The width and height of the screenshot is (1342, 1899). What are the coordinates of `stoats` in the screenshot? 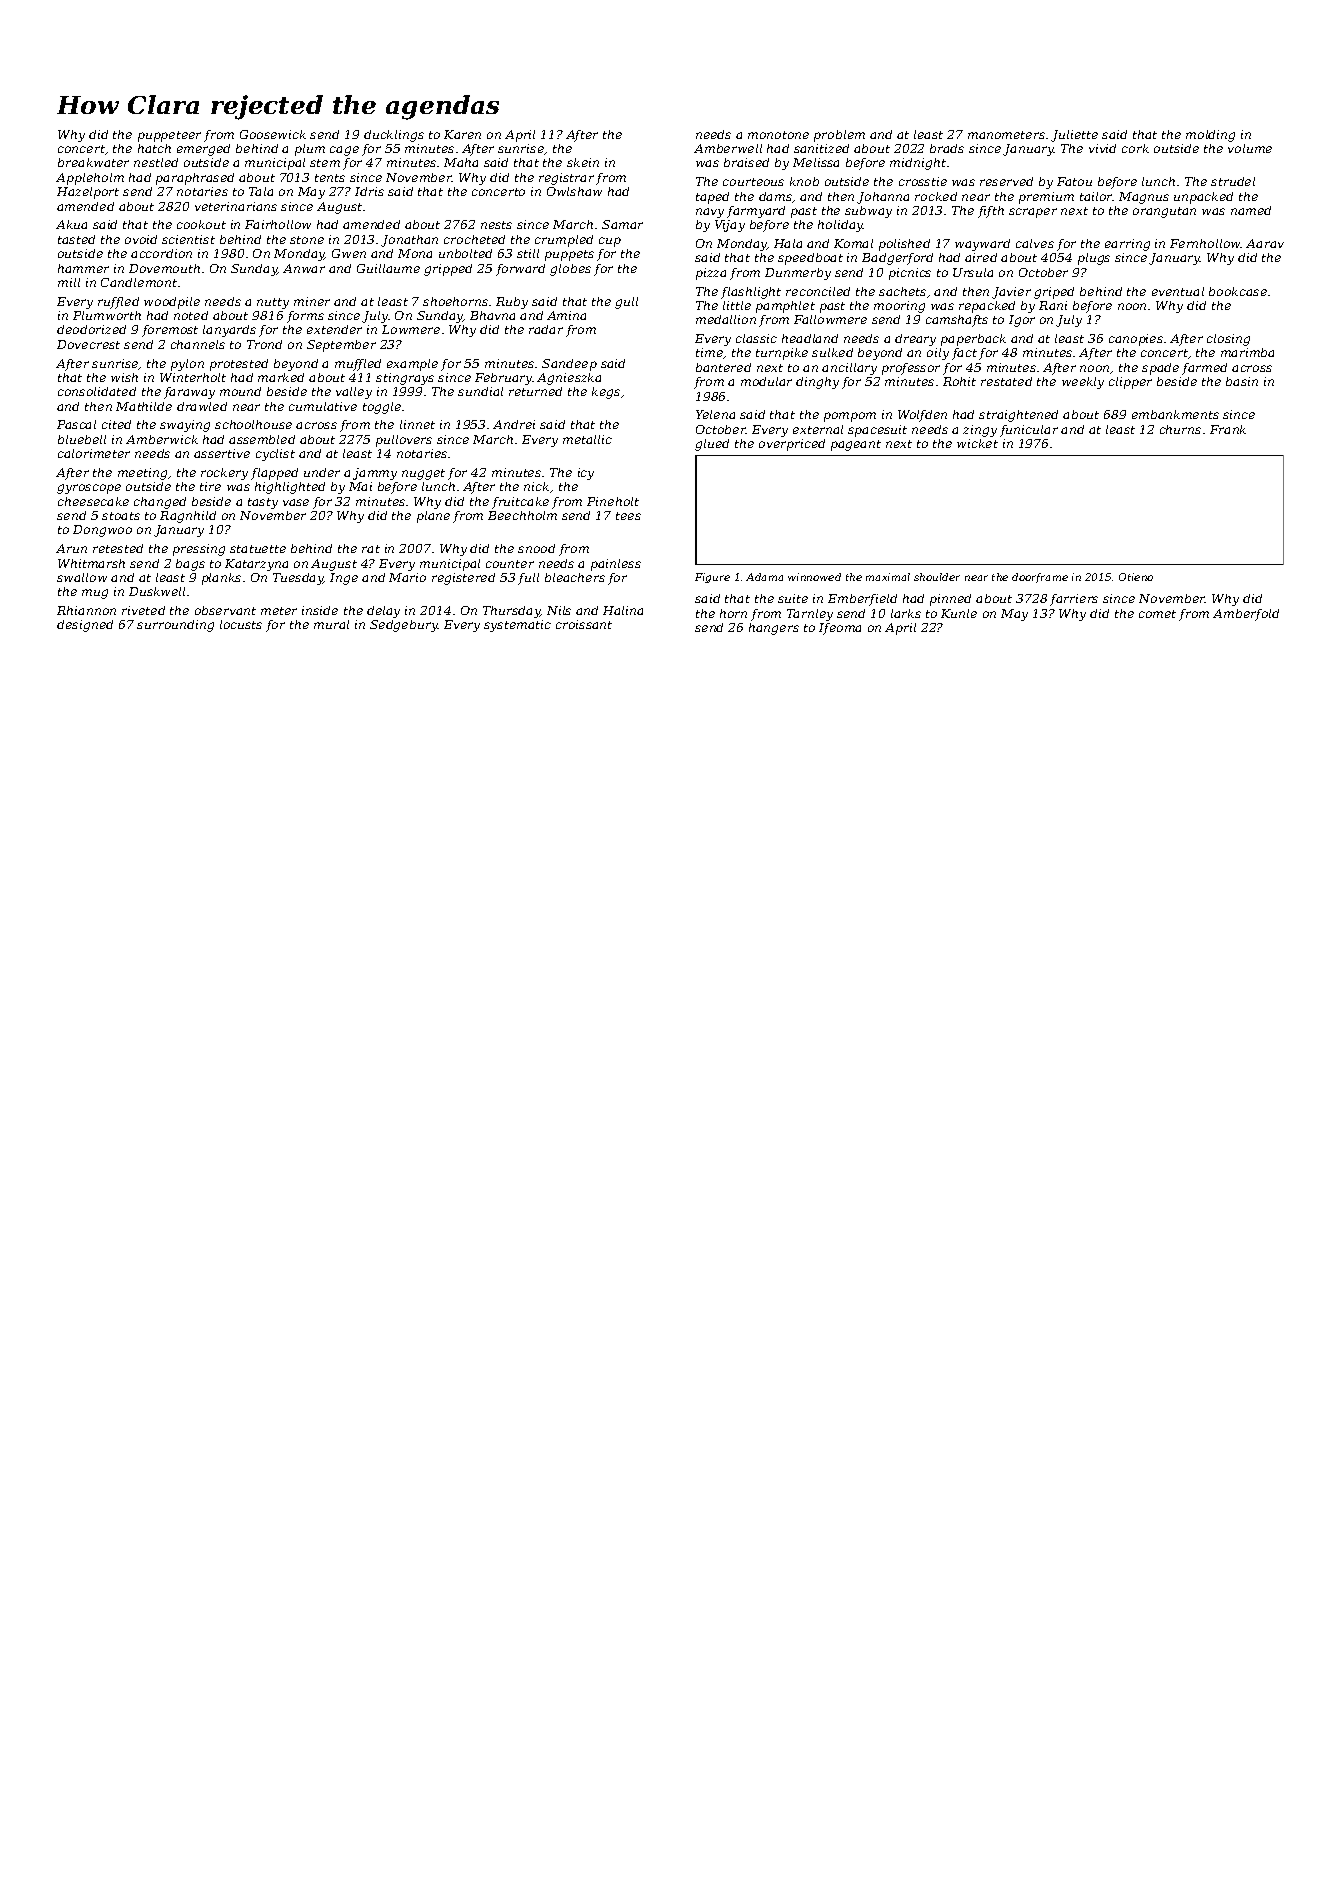 It's located at (121, 516).
